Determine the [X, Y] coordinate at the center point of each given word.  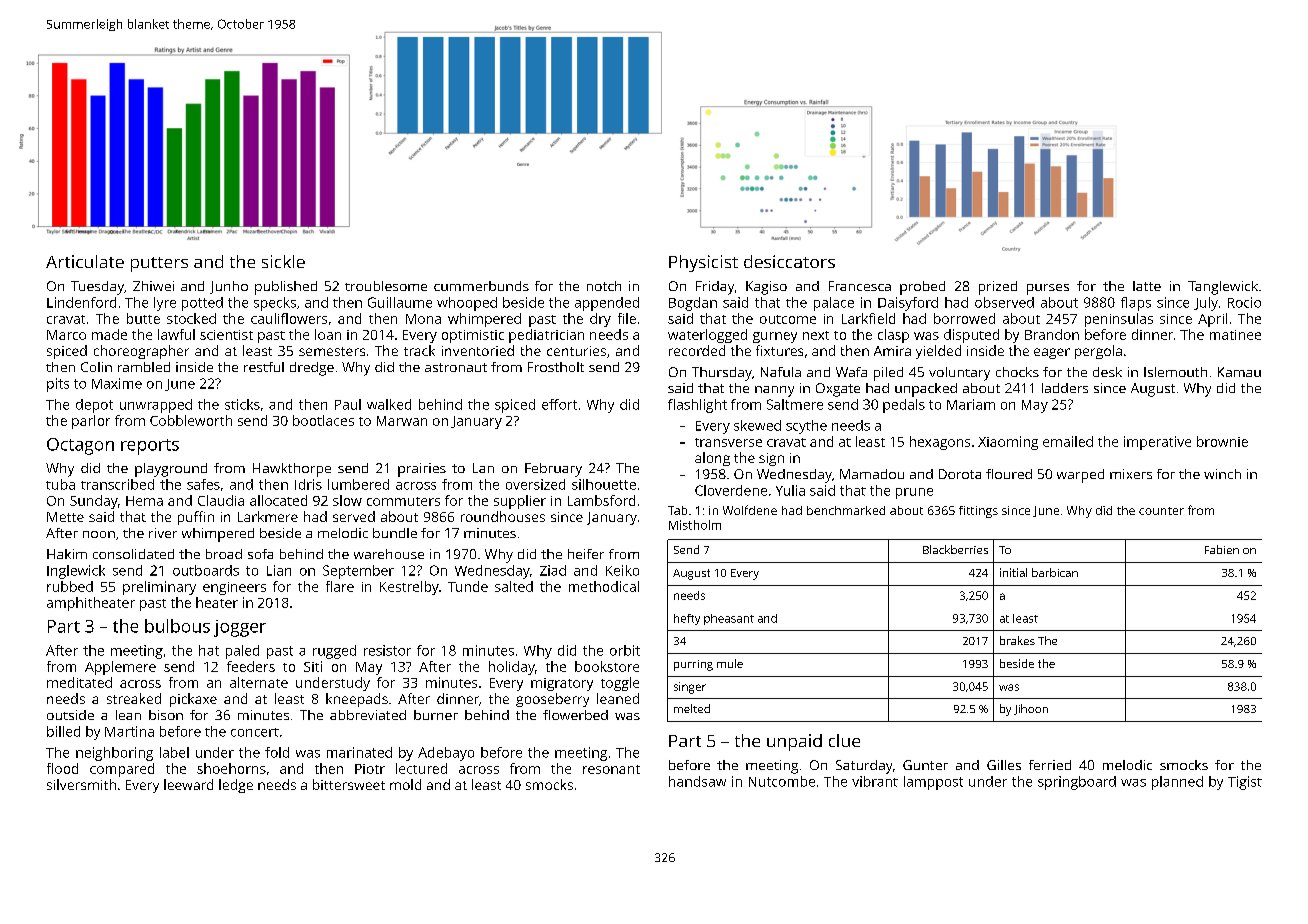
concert [255, 732]
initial [1013, 572]
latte [1147, 286]
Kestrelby [409, 588]
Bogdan [693, 304]
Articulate [85, 261]
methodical [604, 586]
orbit [625, 650]
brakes [1017, 640]
